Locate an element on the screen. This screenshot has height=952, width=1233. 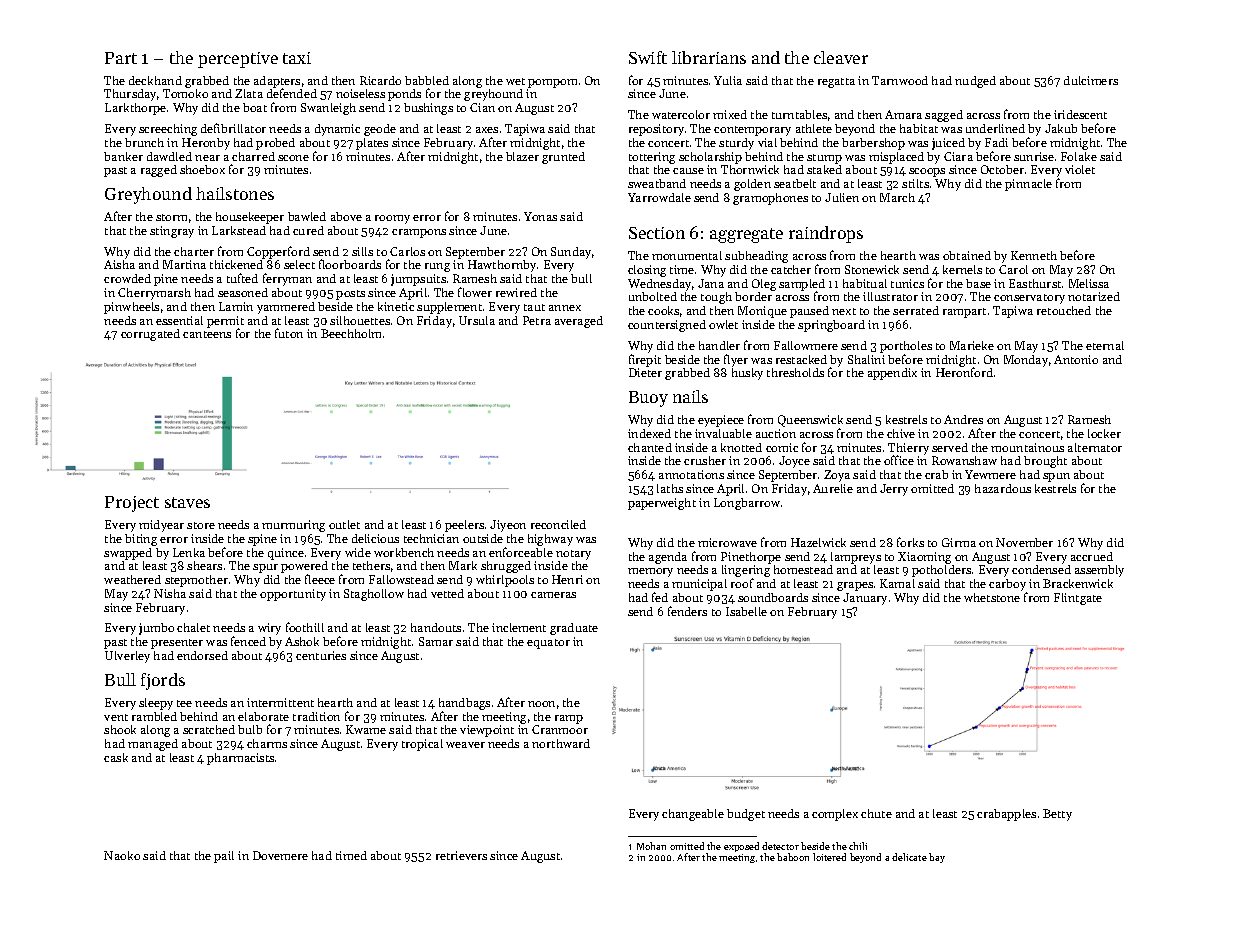
Jiyeon is located at coordinates (508, 526).
